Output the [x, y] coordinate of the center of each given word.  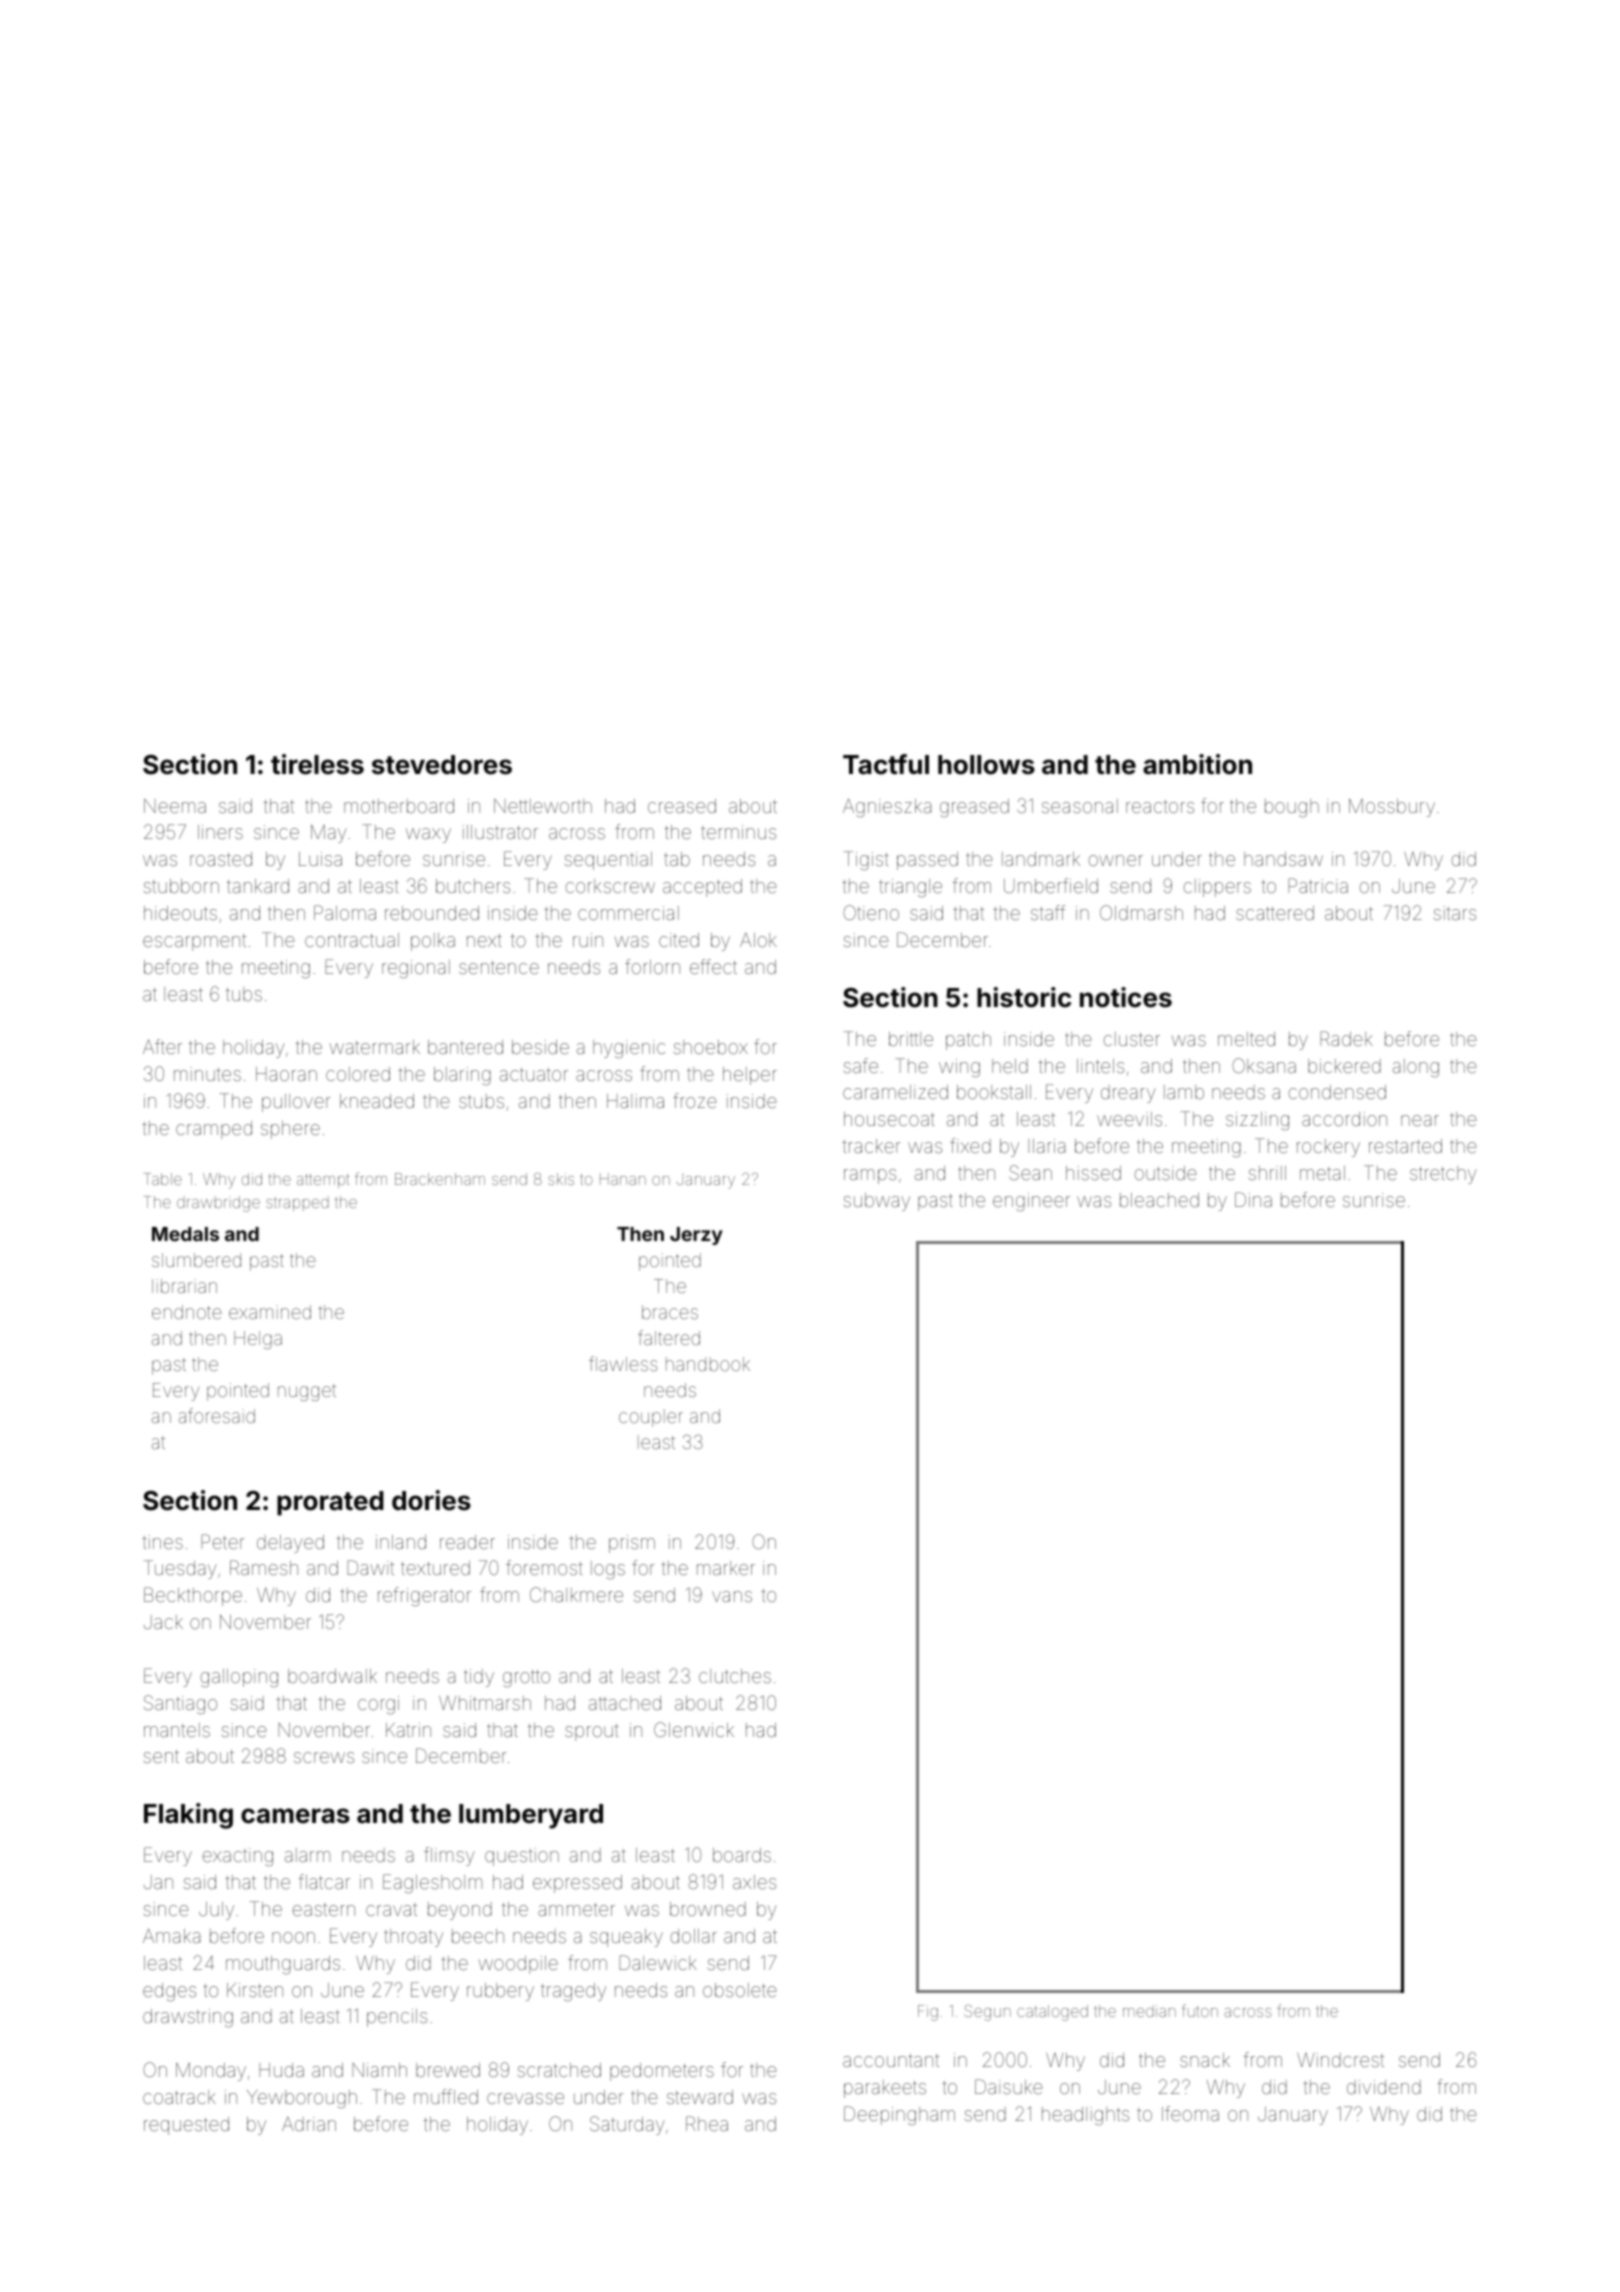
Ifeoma [1190, 2113]
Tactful [886, 764]
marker [726, 1568]
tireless [317, 764]
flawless [623, 1363]
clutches [735, 1676]
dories [431, 1500]
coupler [651, 1418]
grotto [526, 1678]
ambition [1197, 764]
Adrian [309, 2124]
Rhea [707, 2123]
